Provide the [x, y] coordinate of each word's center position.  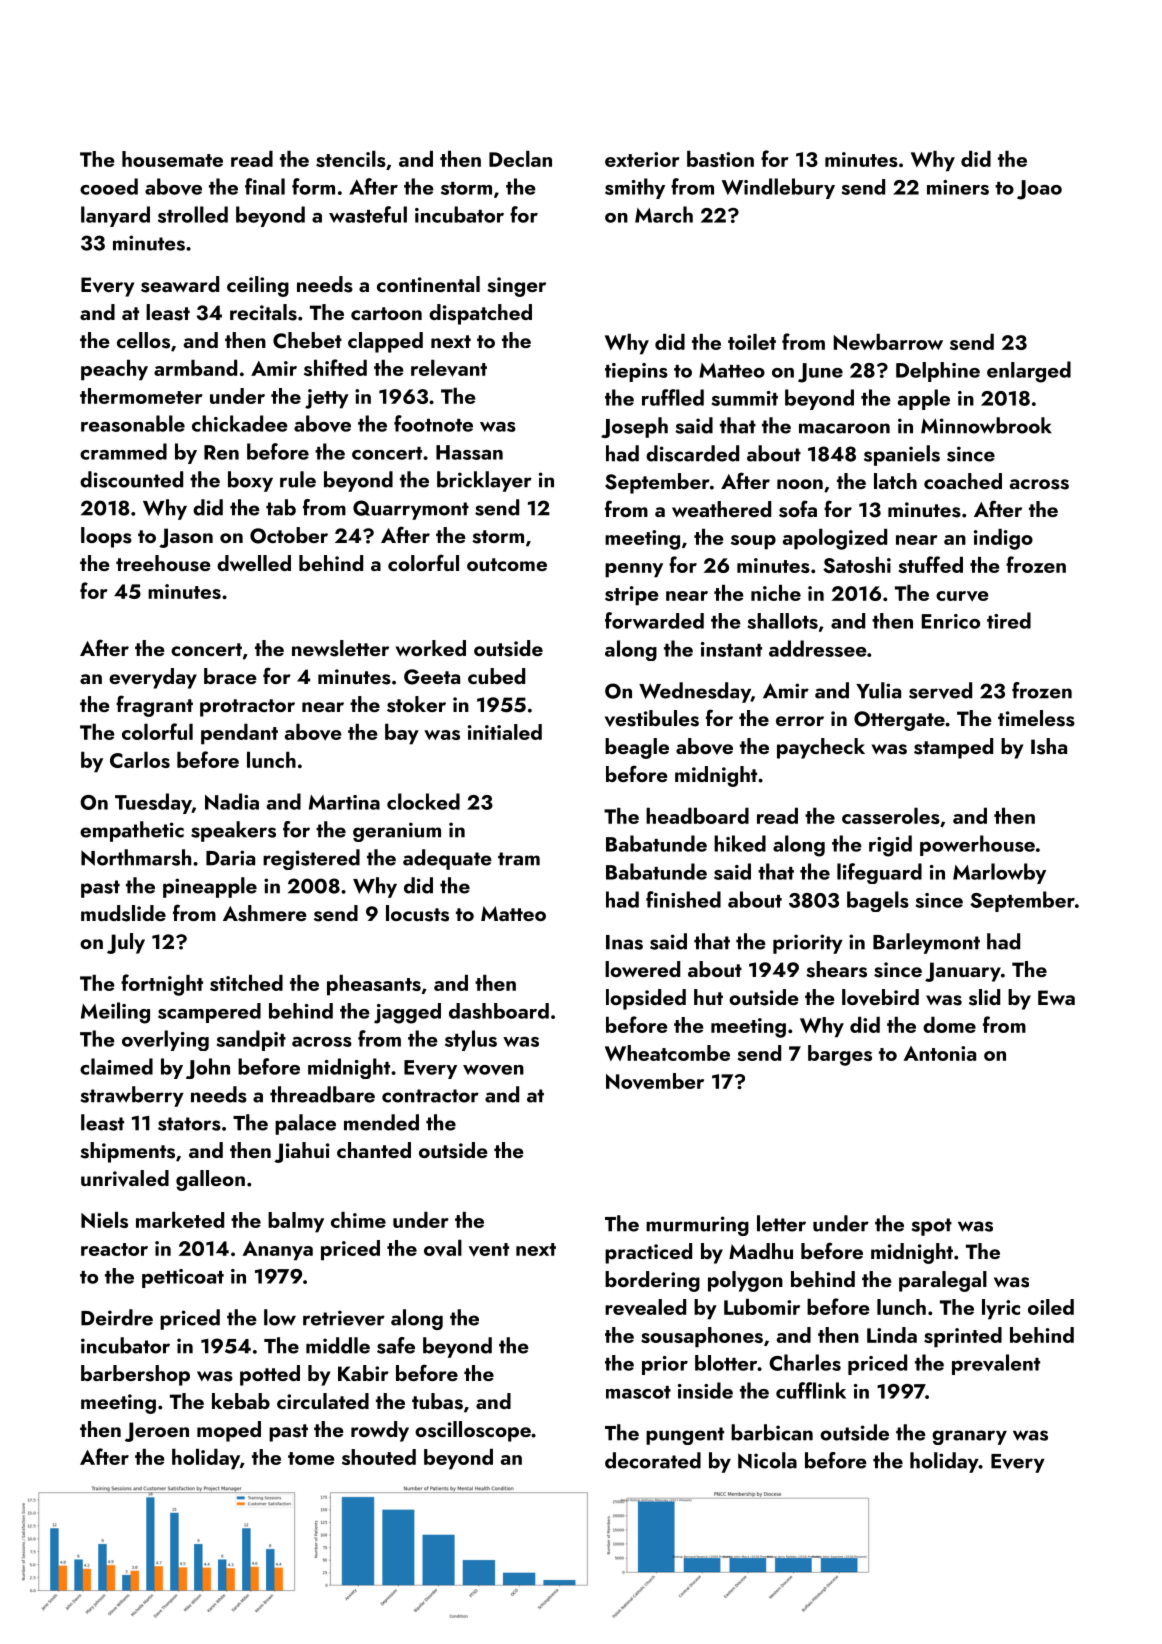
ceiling [258, 286]
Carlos [140, 760]
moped [229, 1431]
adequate [447, 859]
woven [493, 1070]
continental [428, 284]
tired [1009, 620]
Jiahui [302, 1152]
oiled [1051, 1307]
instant [731, 649]
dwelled [254, 563]
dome [949, 1025]
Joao [1039, 190]
